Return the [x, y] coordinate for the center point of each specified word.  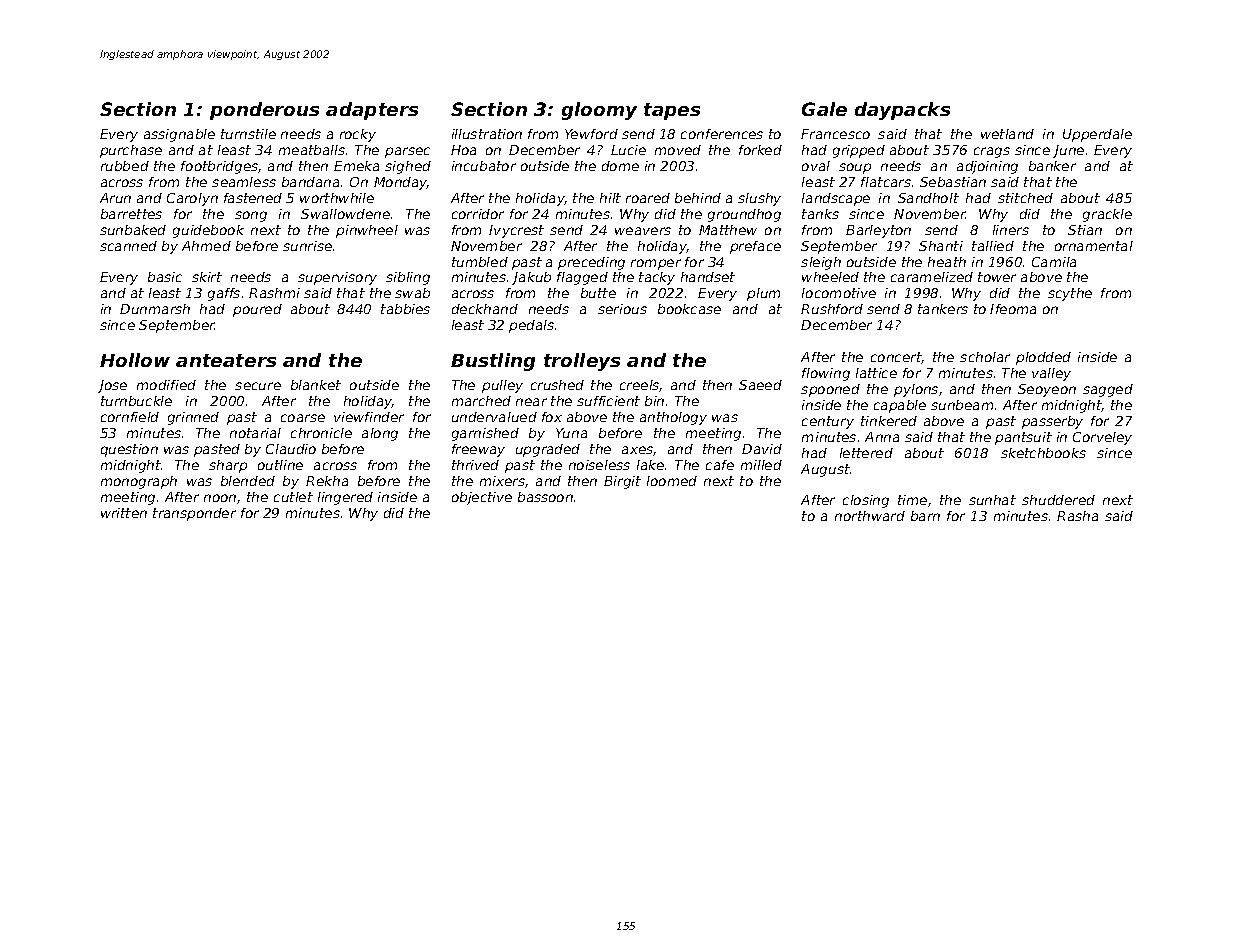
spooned [830, 390]
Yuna [571, 433]
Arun [115, 198]
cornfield [130, 417]
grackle [1107, 215]
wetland [1007, 134]
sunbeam [962, 405]
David [762, 449]
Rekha [327, 481]
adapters [372, 111]
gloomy [599, 111]
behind [698, 198]
